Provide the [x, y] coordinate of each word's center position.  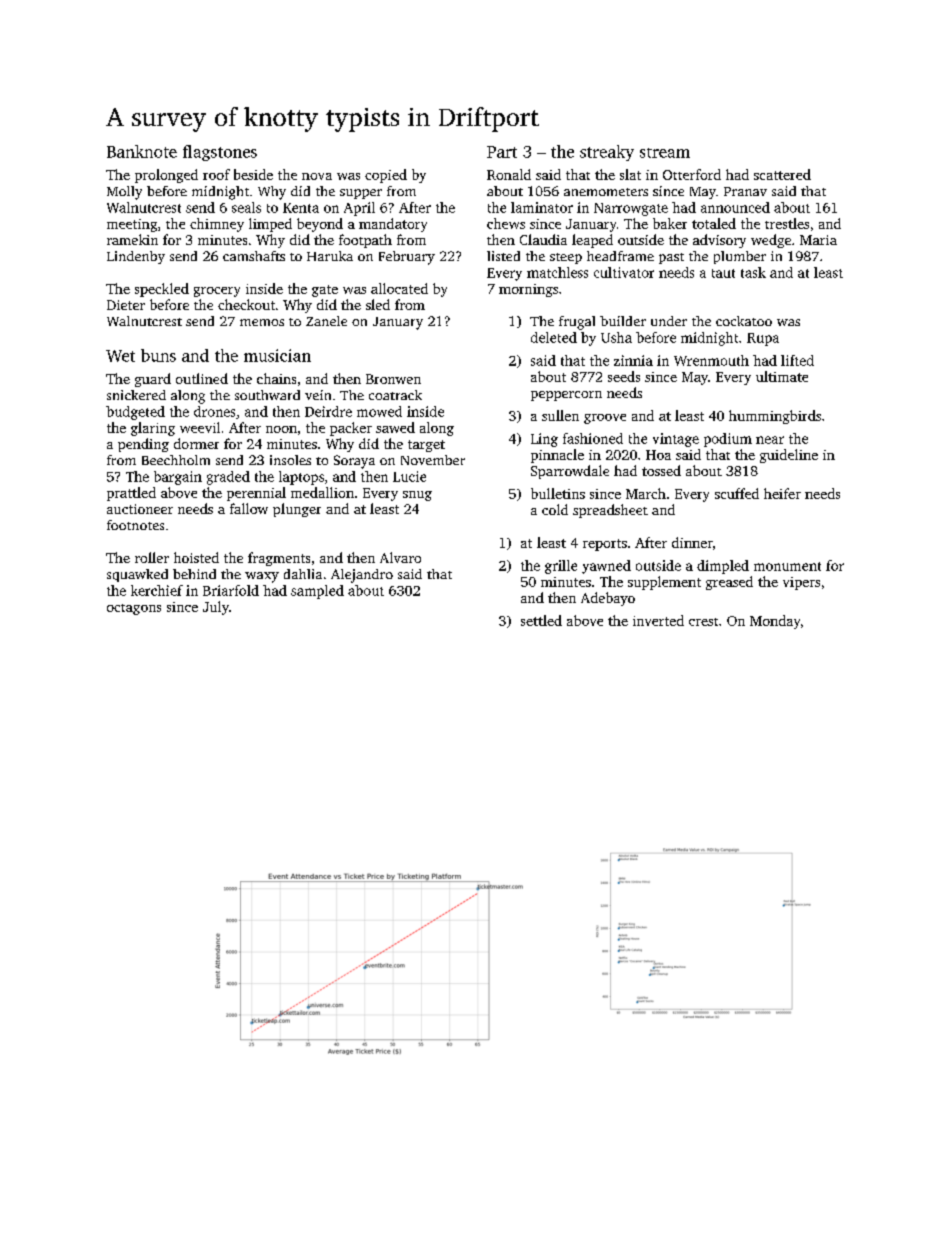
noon [281, 429]
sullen [560, 415]
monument [787, 566]
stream [665, 153]
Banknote [142, 151]
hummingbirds [775, 417]
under [669, 321]
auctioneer [140, 509]
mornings [528, 290]
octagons [134, 609]
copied [386, 176]
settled [541, 620]
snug [417, 496]
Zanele [326, 321]
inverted [658, 620]
